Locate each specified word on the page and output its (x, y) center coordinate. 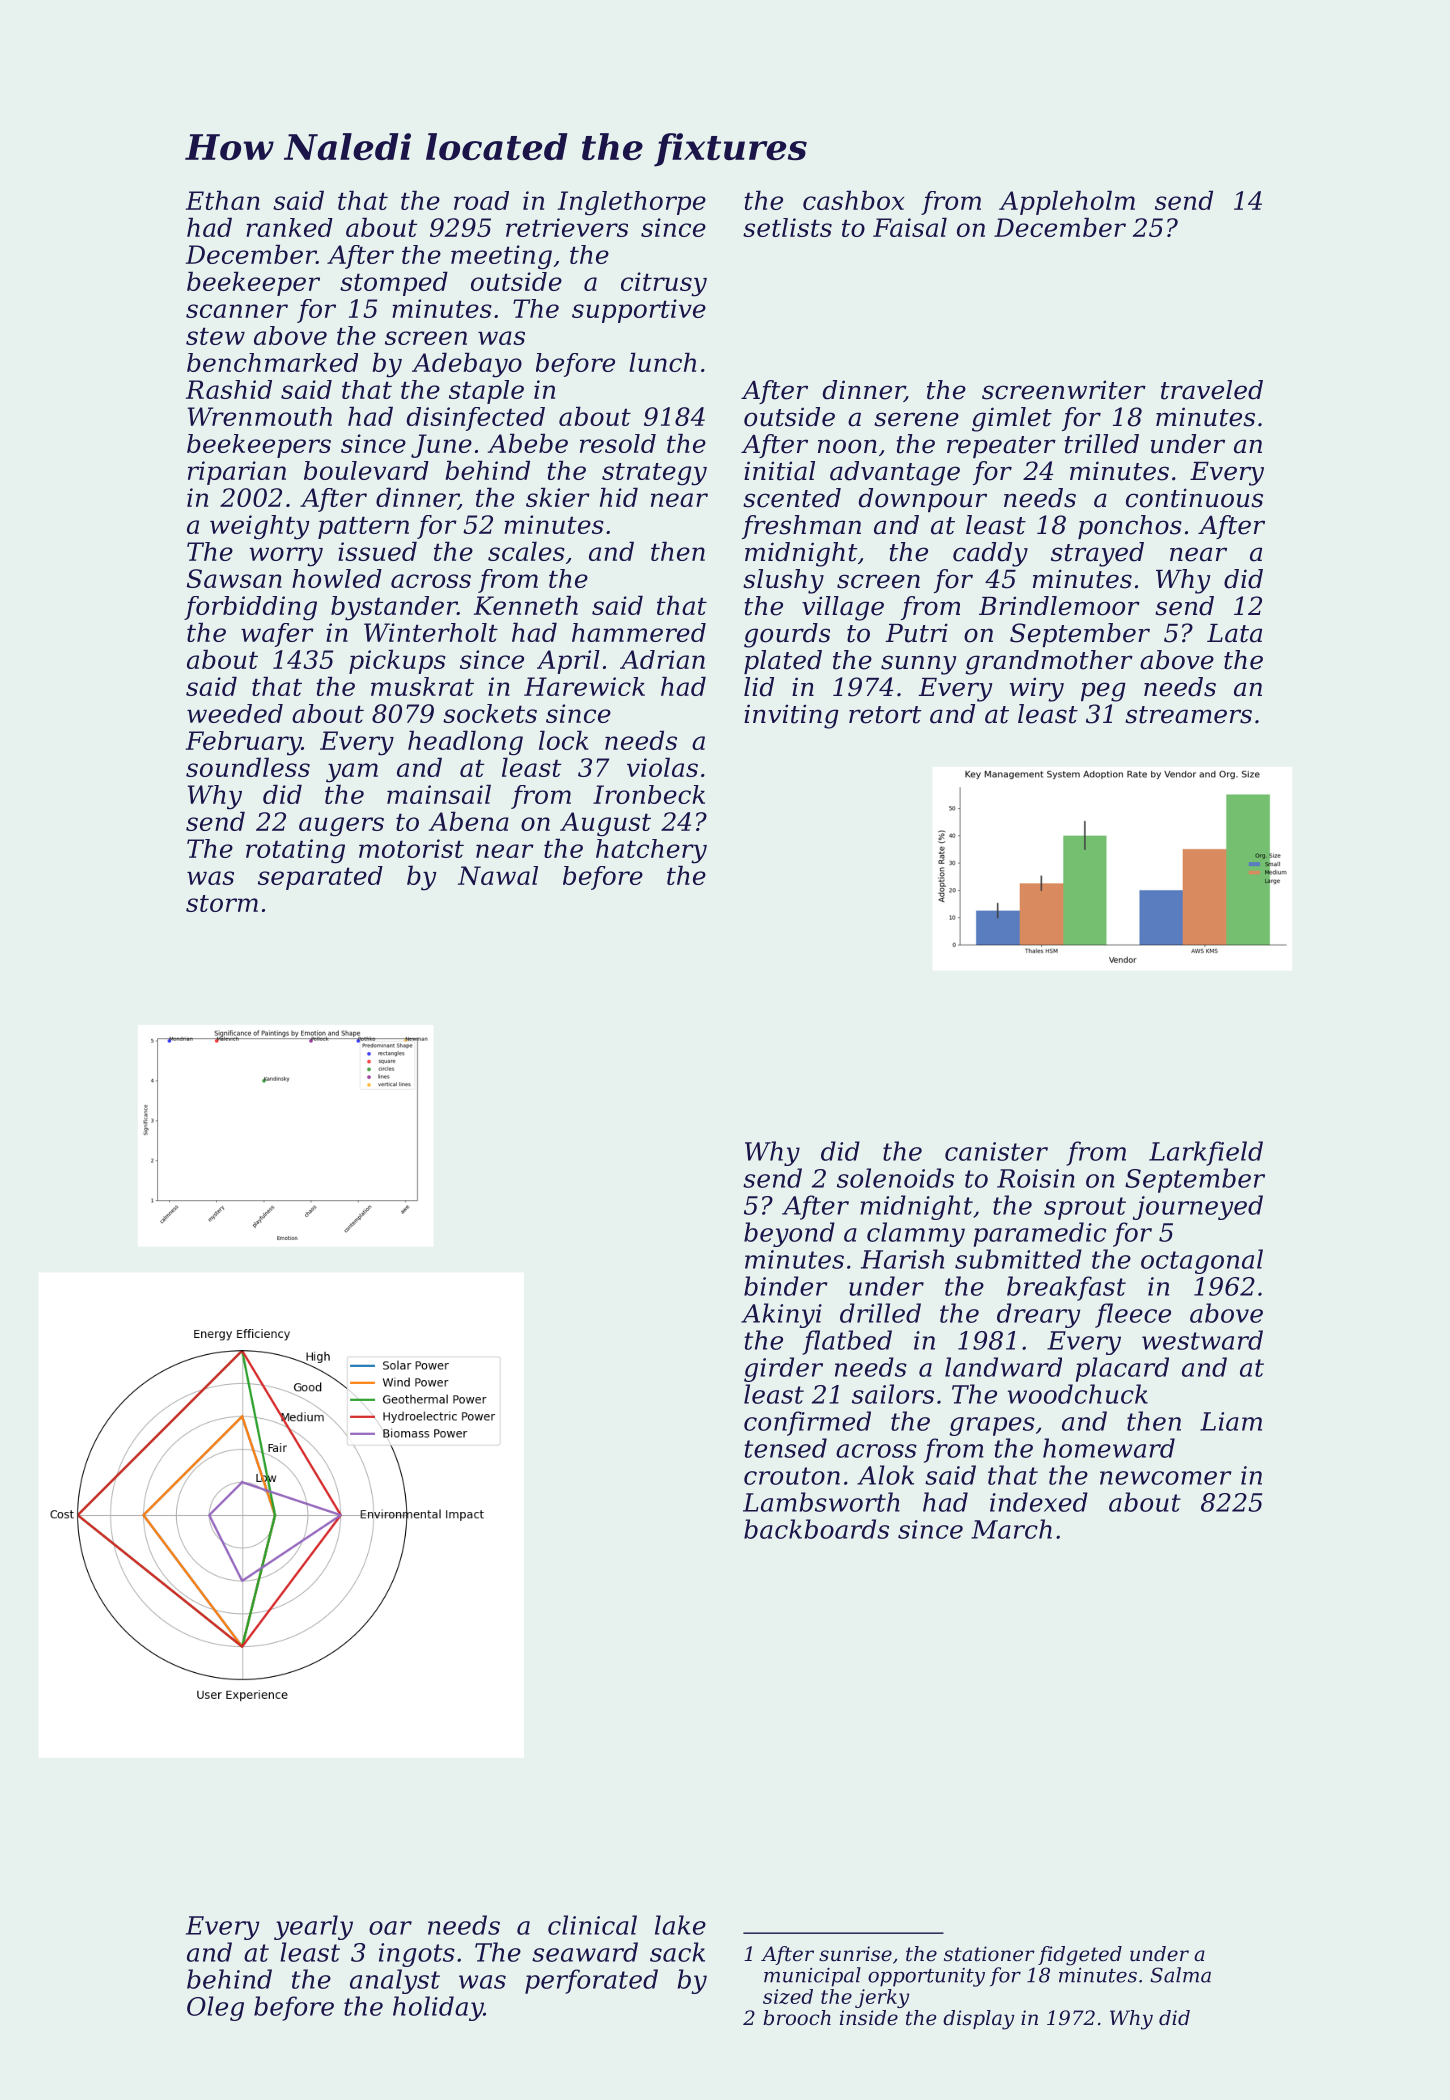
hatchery (651, 851)
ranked (289, 227)
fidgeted (1080, 1956)
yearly (313, 1927)
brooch (797, 2018)
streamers (1188, 715)
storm (222, 903)
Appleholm (1067, 202)
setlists (787, 227)
